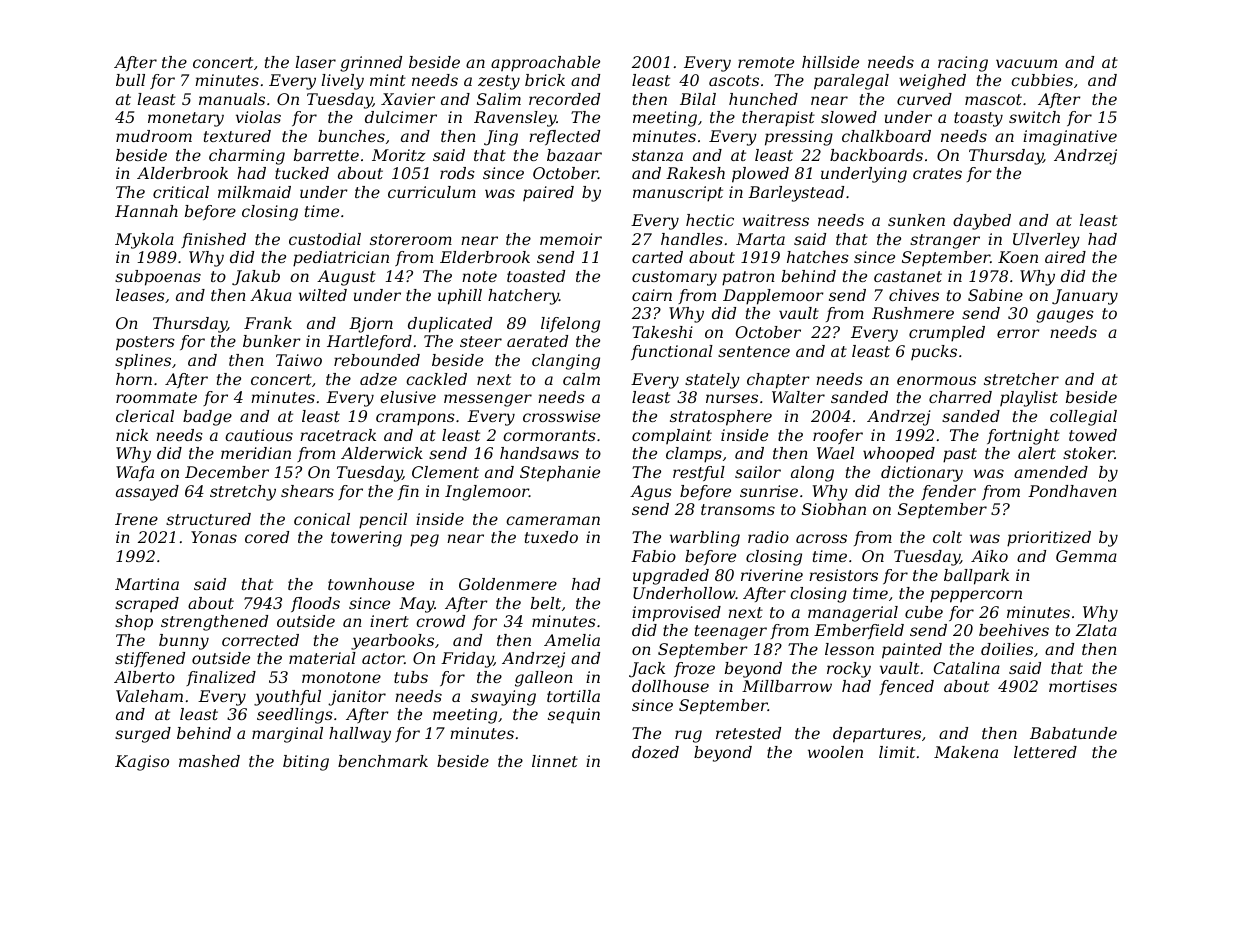 The width and height of the screenshot is (1233, 952). Describe the element at coordinates (371, 64) in the screenshot. I see `grinned` at that location.
